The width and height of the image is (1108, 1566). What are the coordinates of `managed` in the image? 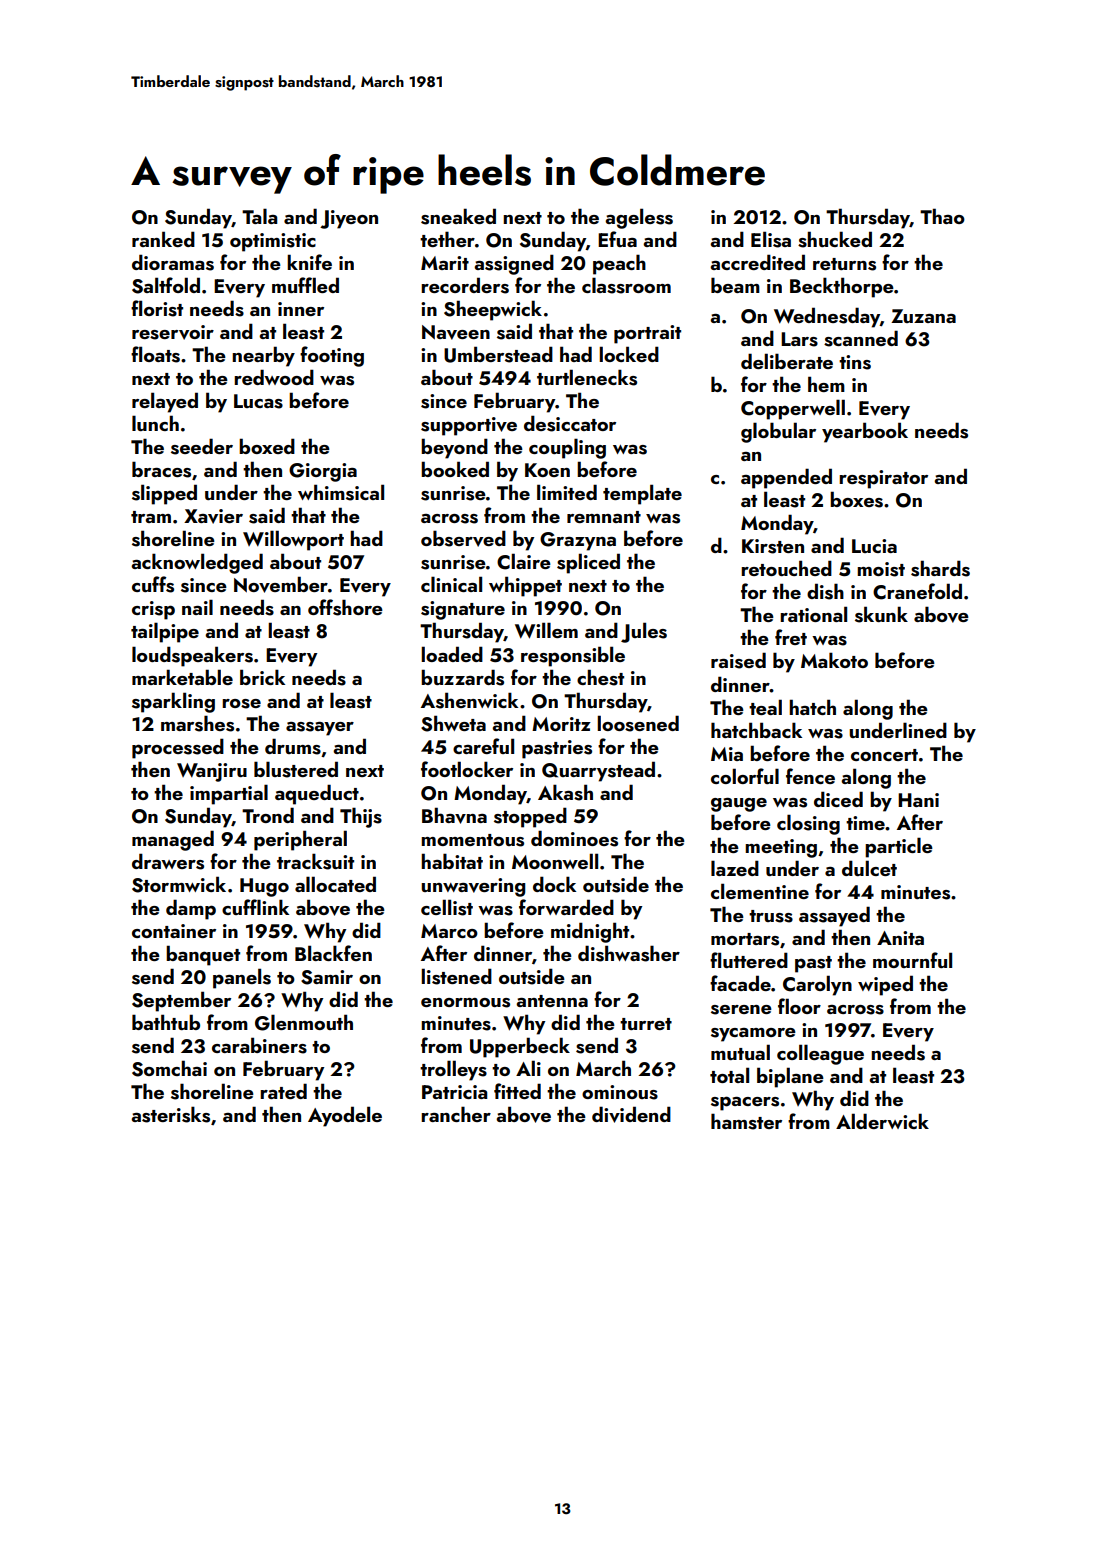 It's located at (173, 840).
